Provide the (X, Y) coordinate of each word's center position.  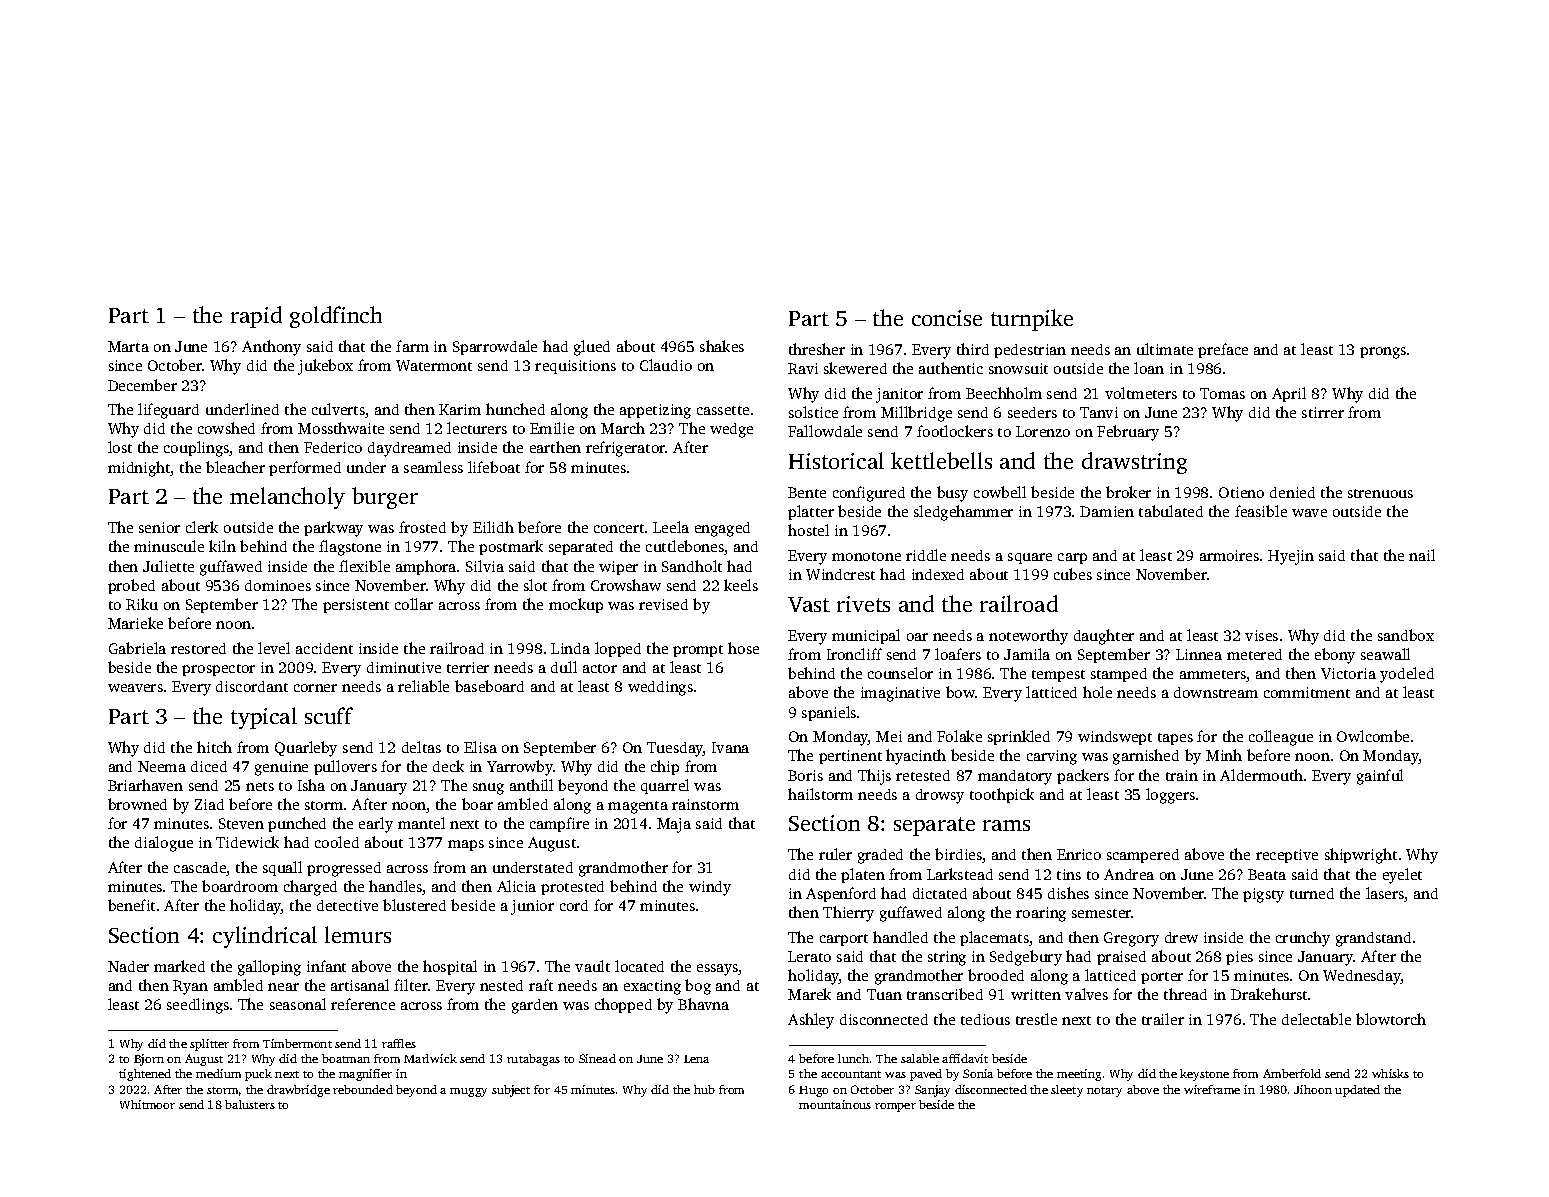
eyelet (1402, 876)
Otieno (1241, 492)
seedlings (198, 1006)
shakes (722, 346)
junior (532, 907)
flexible (364, 566)
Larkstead (960, 874)
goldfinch (336, 317)
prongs (1383, 353)
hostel (808, 530)
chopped (623, 1005)
